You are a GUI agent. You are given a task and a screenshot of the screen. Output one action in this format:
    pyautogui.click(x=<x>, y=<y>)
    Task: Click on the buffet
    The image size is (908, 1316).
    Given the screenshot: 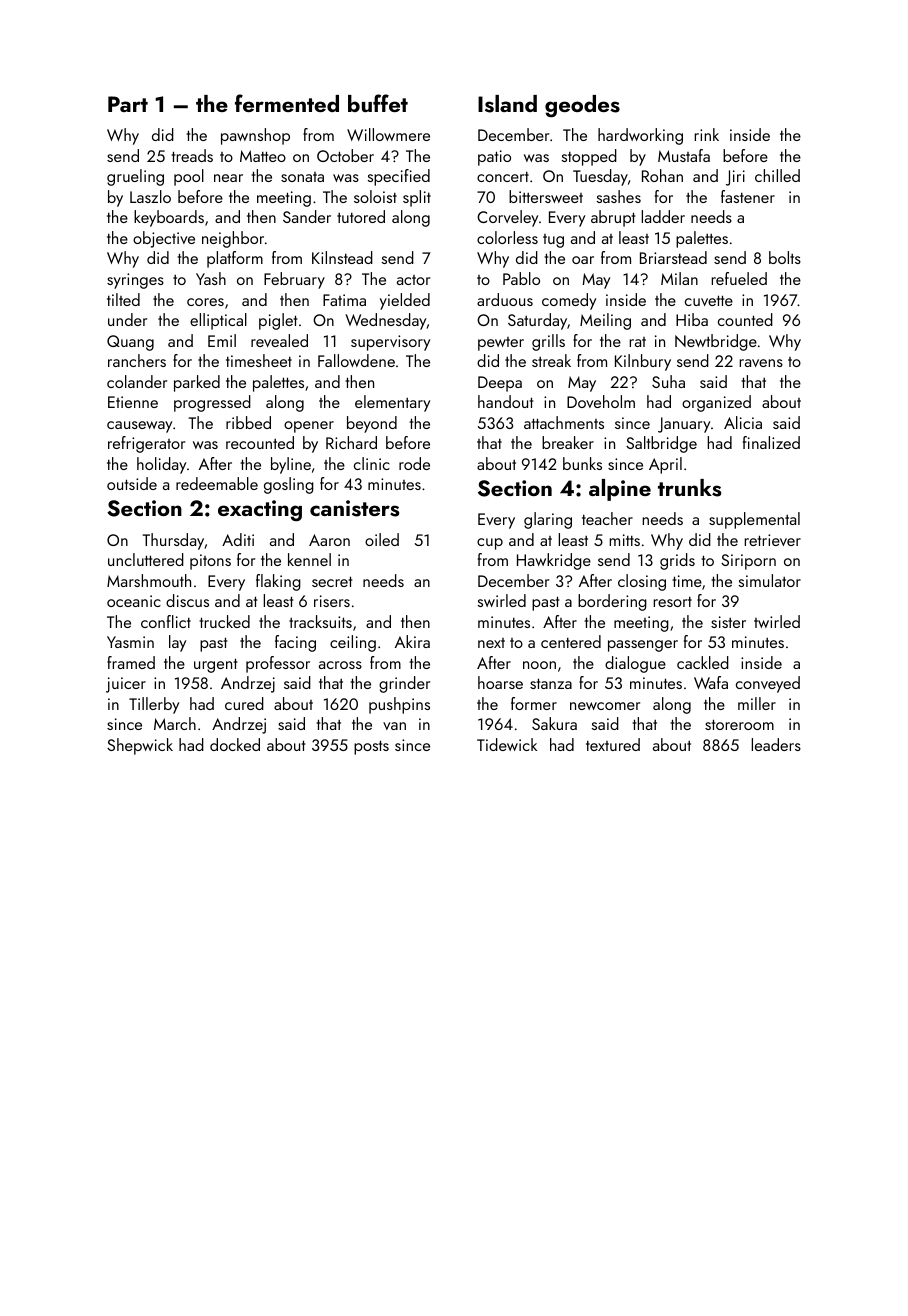 What is the action you would take?
    pyautogui.click(x=378, y=103)
